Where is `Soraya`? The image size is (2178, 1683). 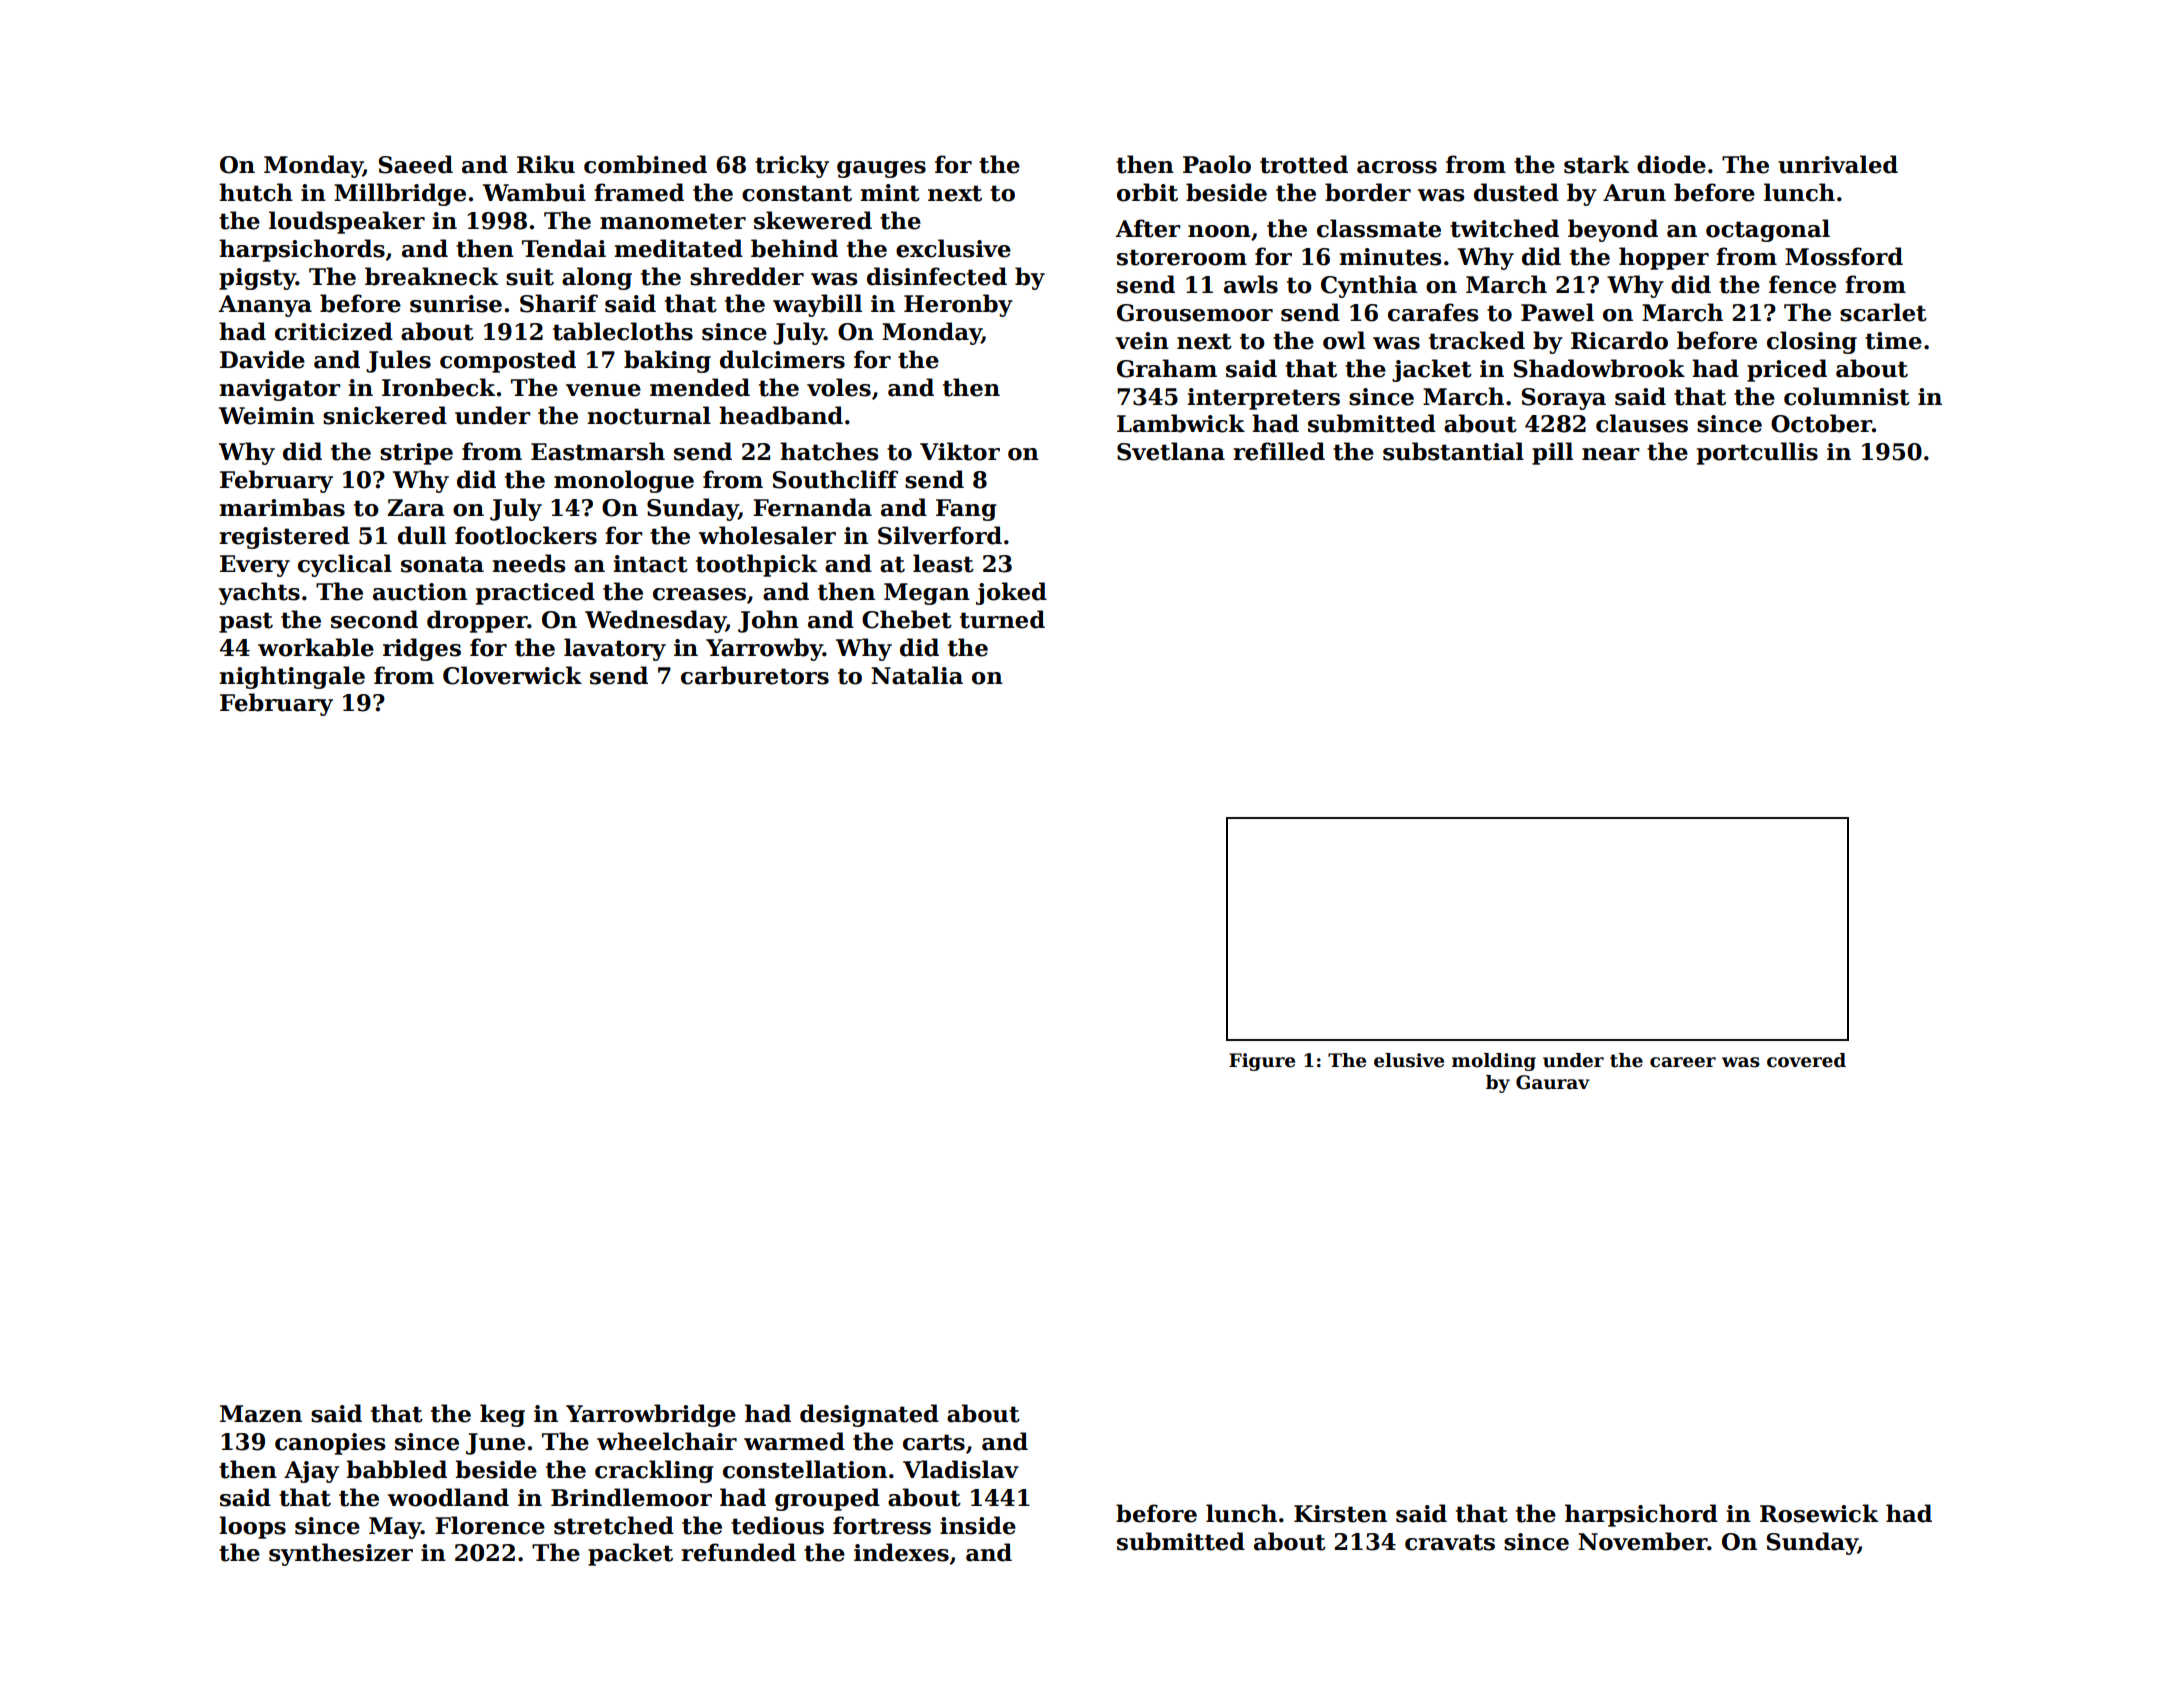 Soraya is located at coordinates (1564, 399).
